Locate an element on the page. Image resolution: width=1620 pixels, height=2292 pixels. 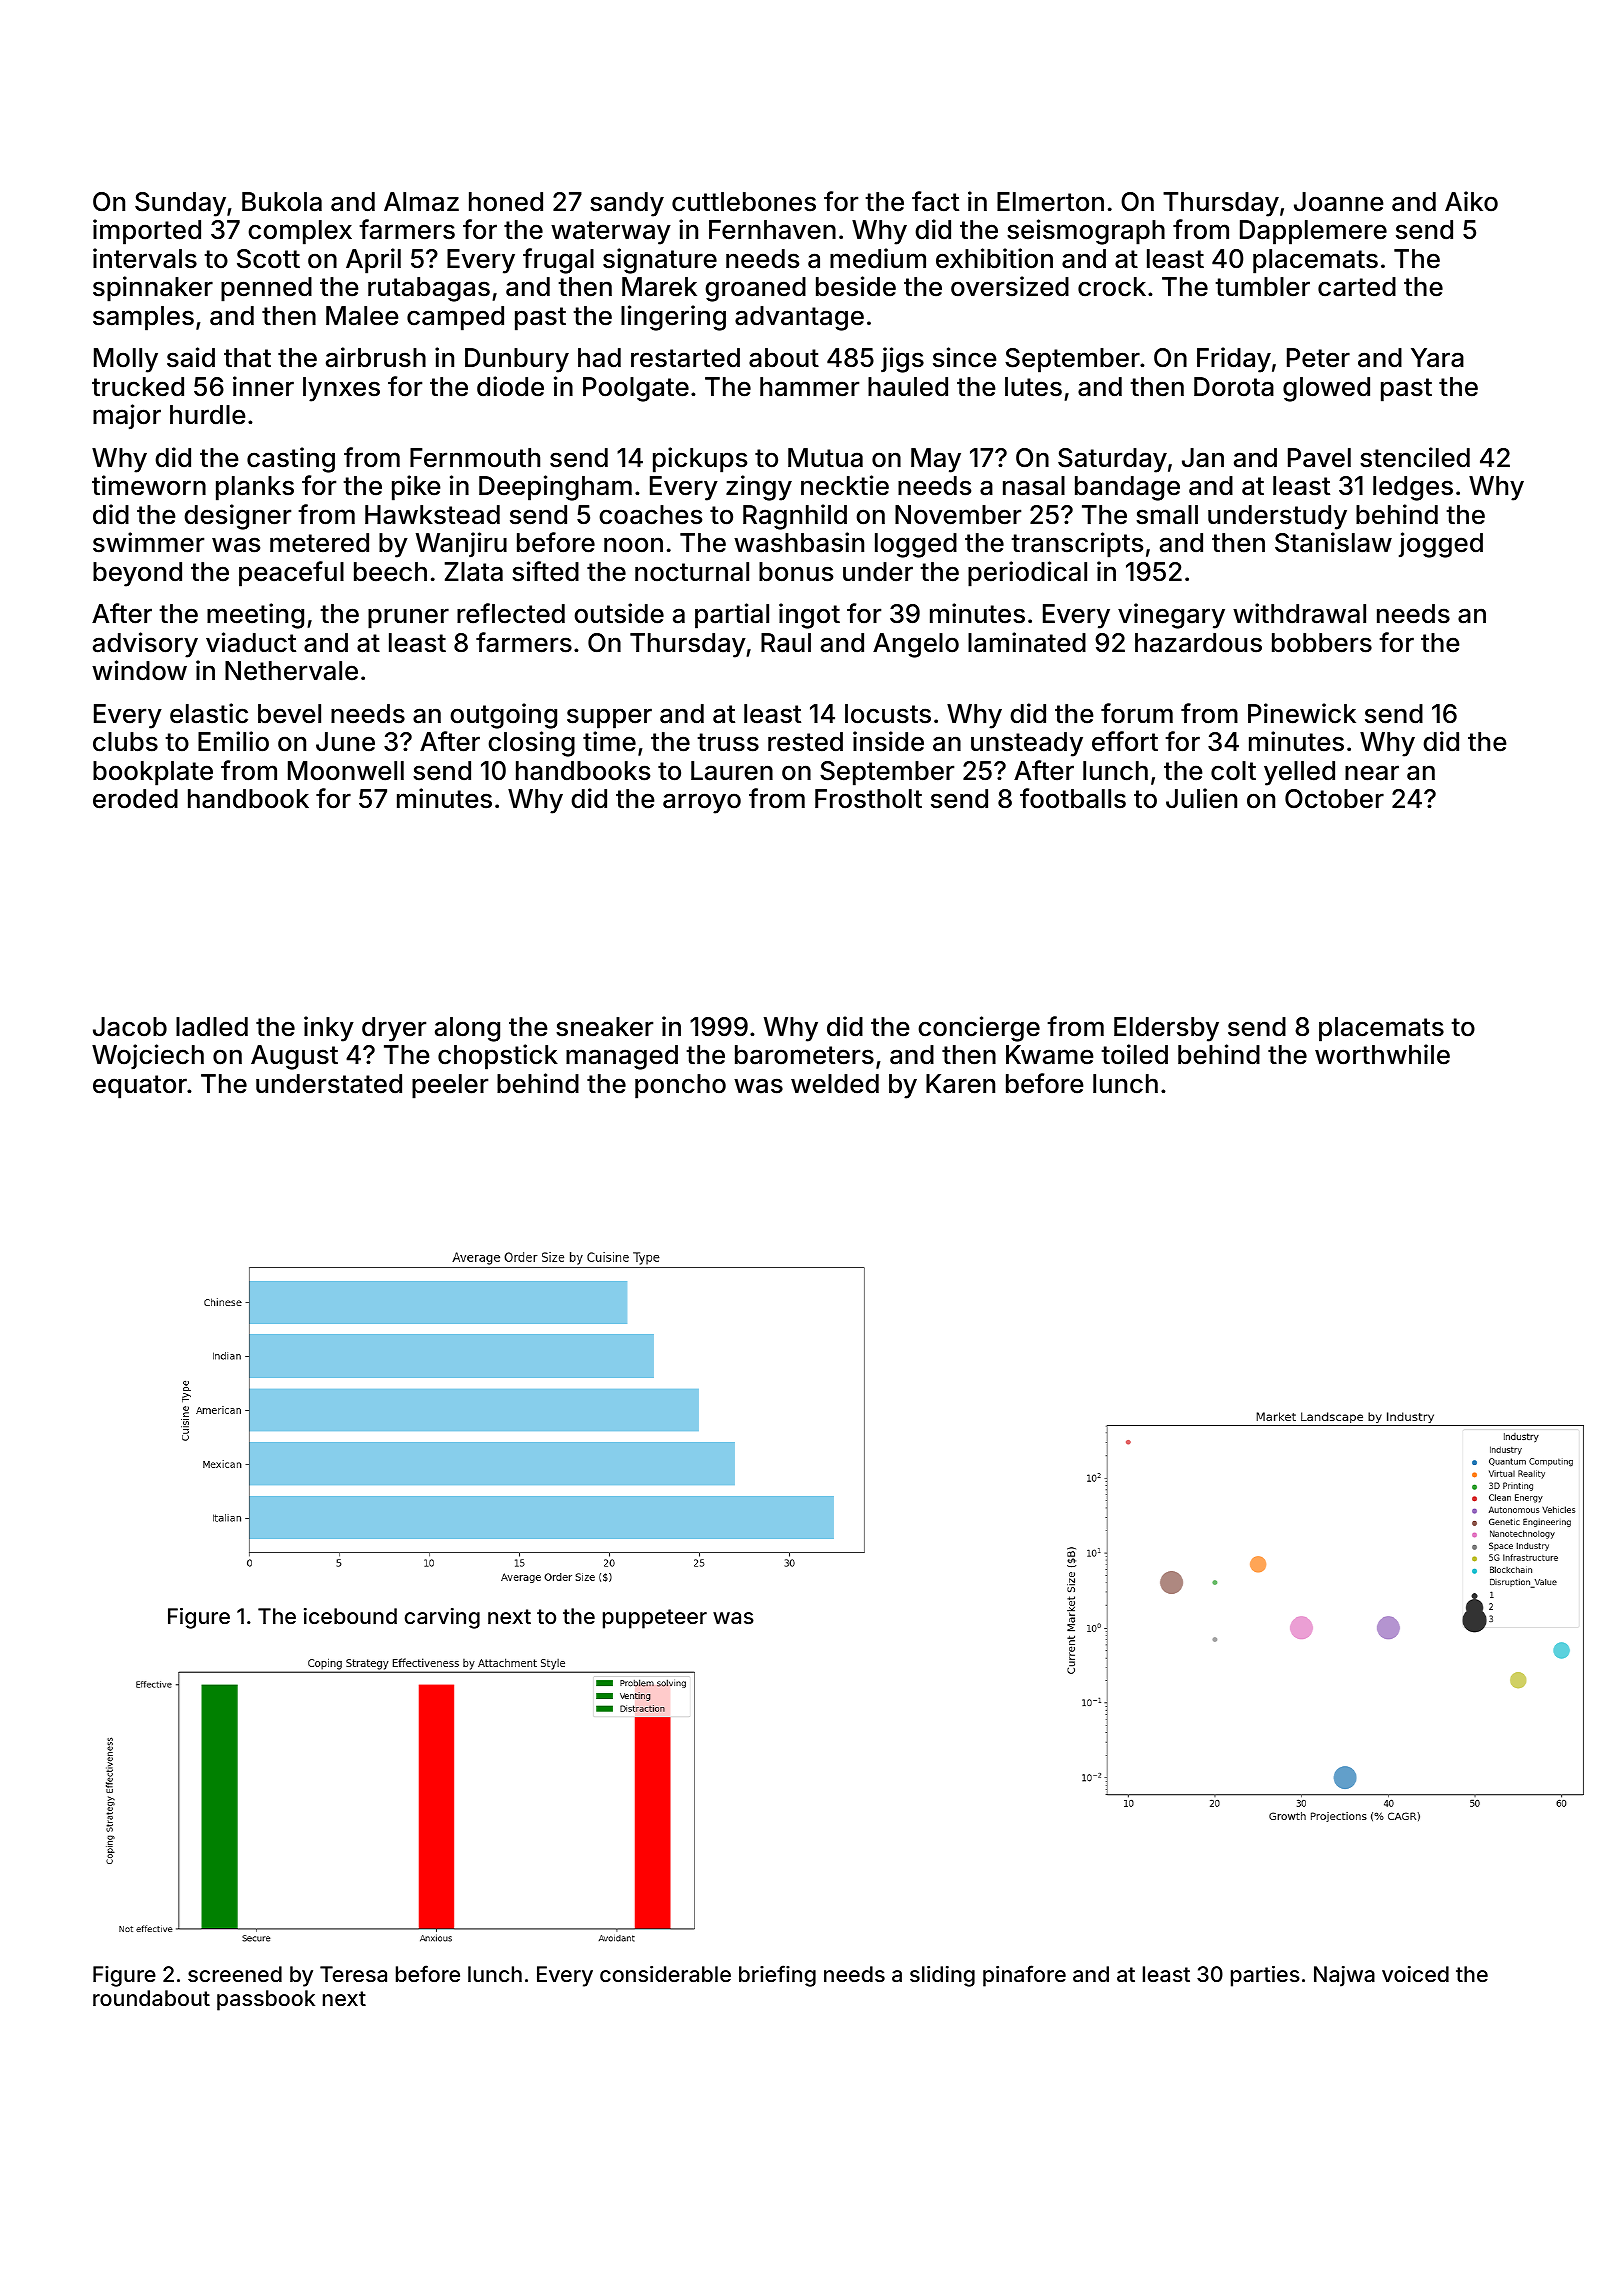
icebound is located at coordinates (350, 1616).
